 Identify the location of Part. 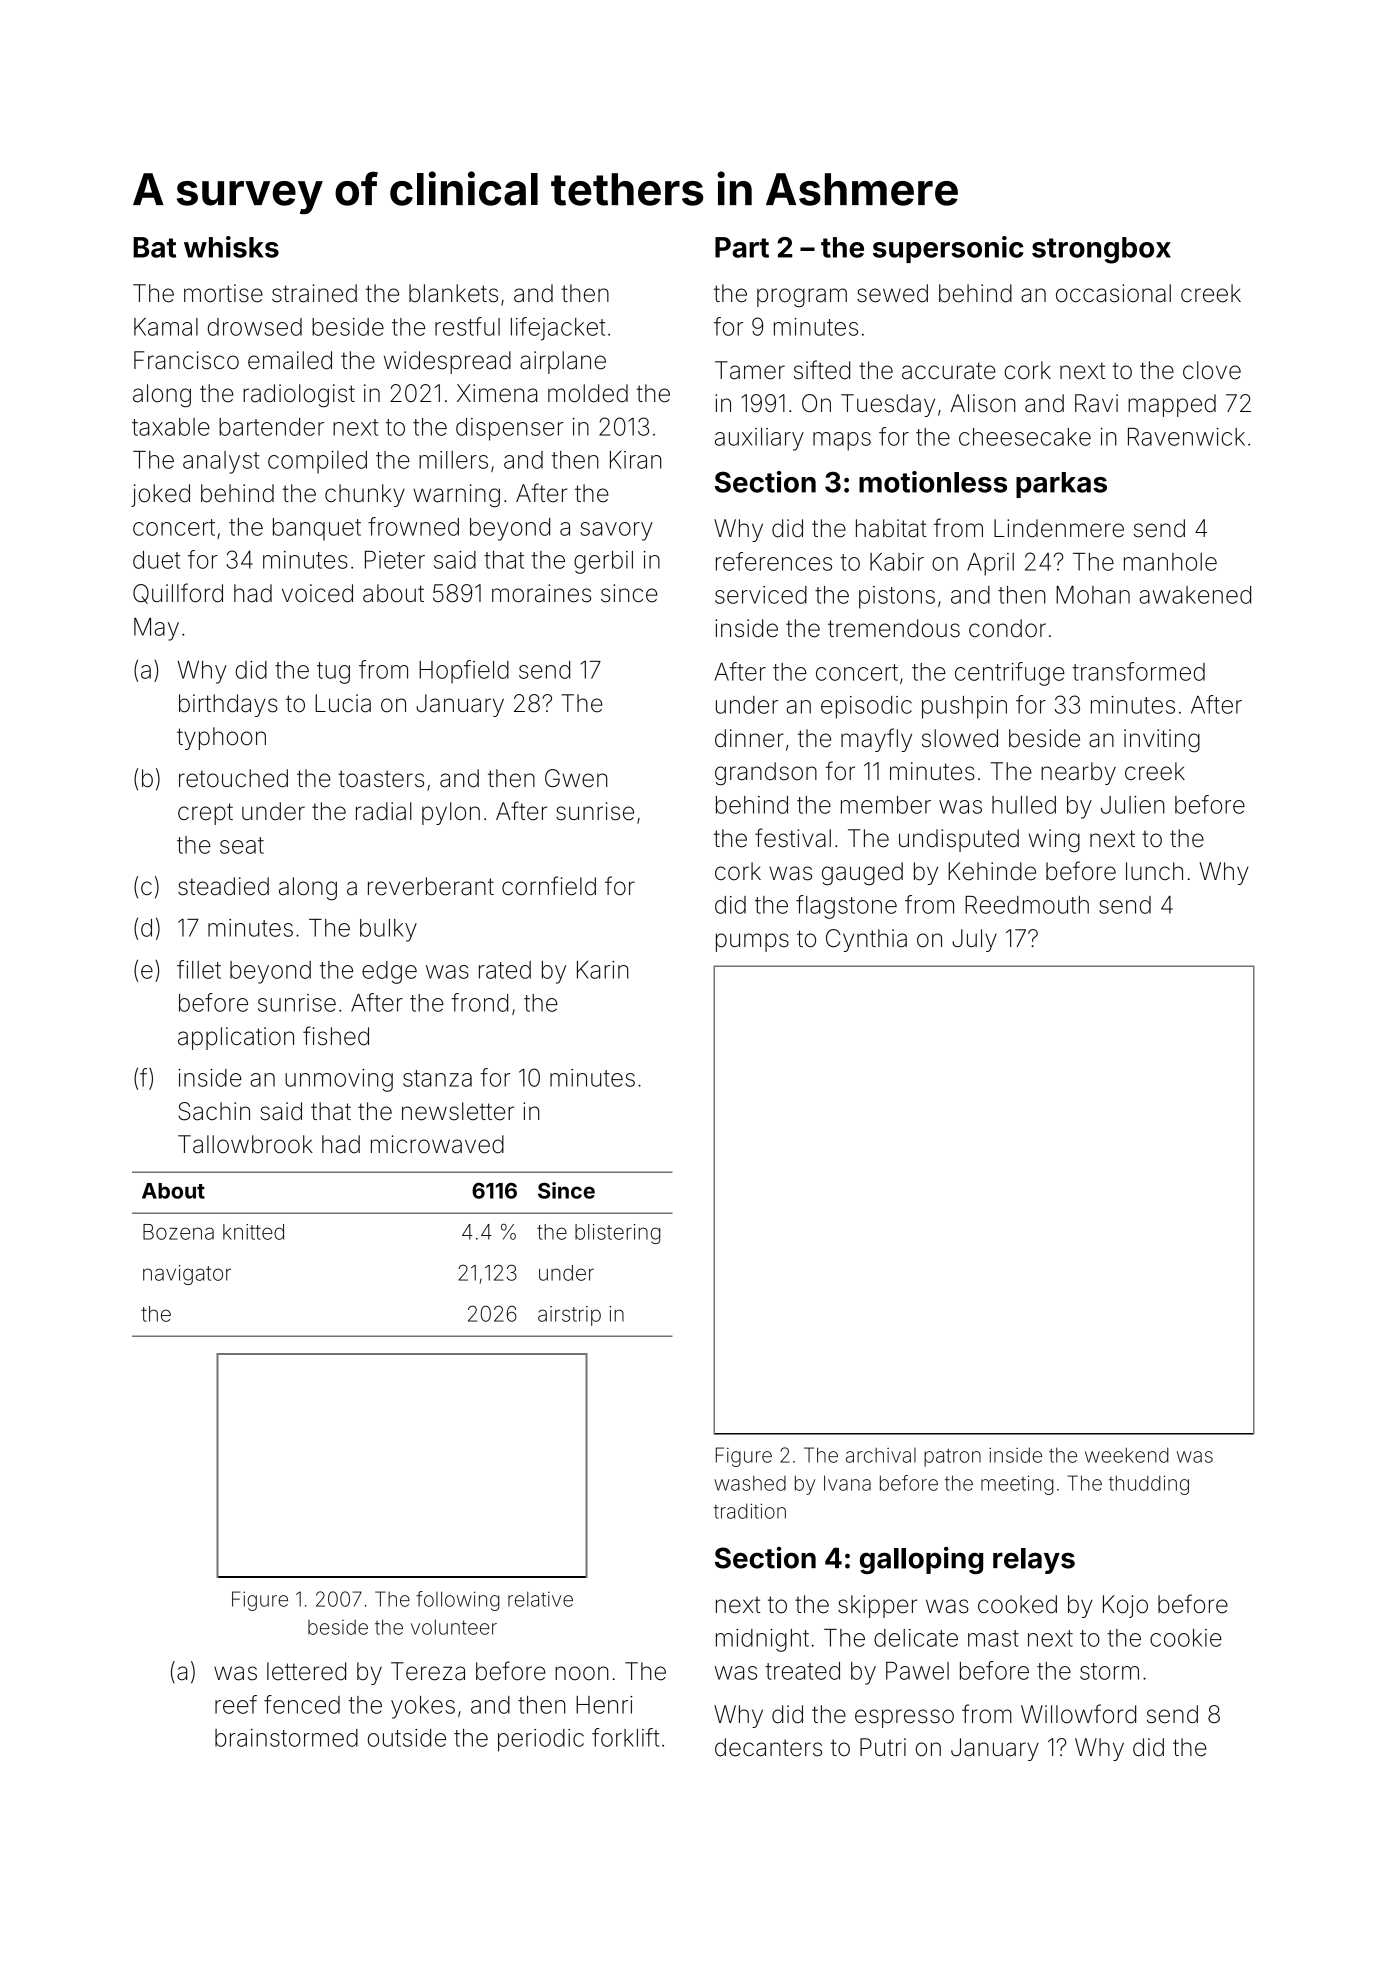
(742, 247).
